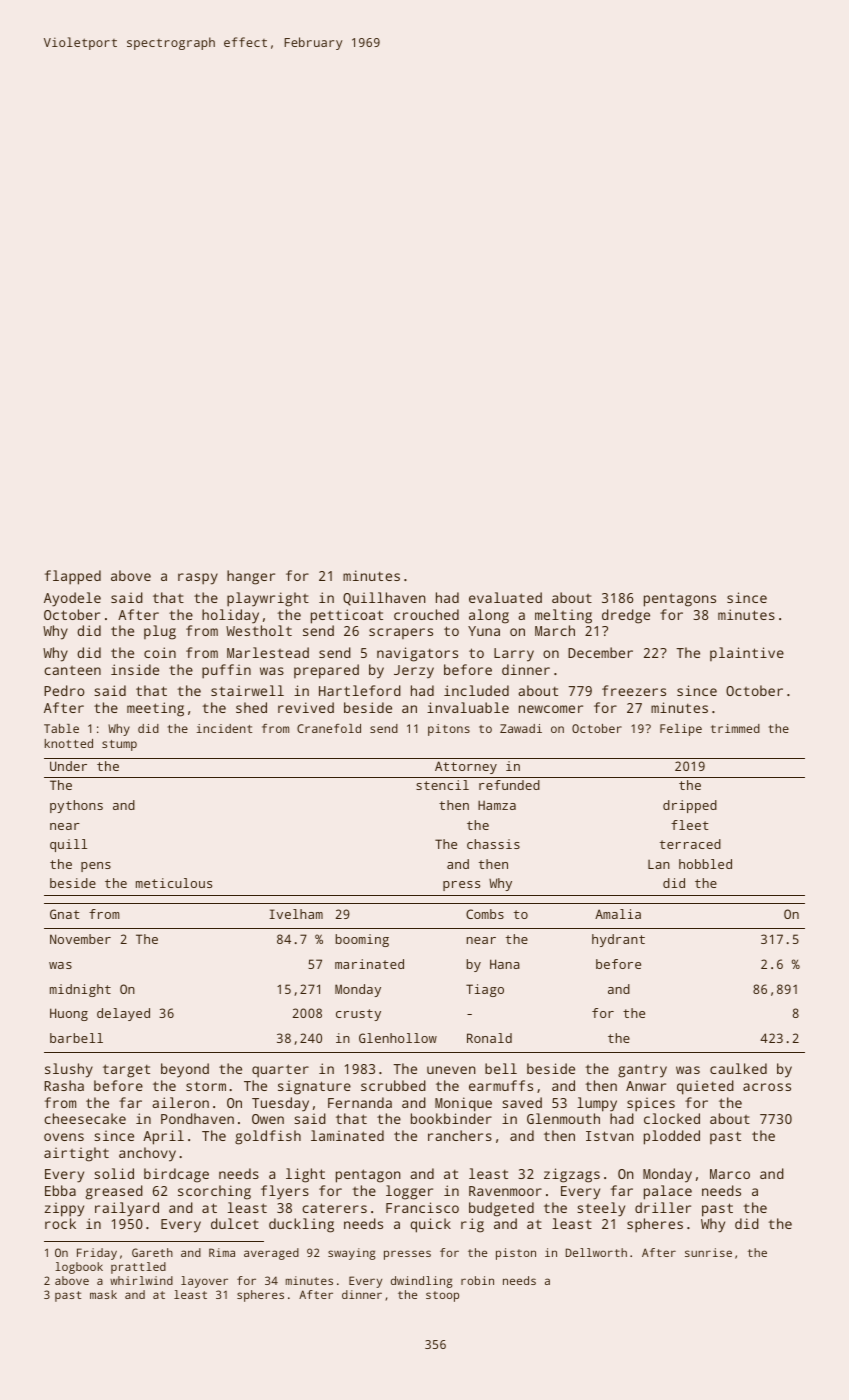  I want to click on Lan, so click(659, 864).
